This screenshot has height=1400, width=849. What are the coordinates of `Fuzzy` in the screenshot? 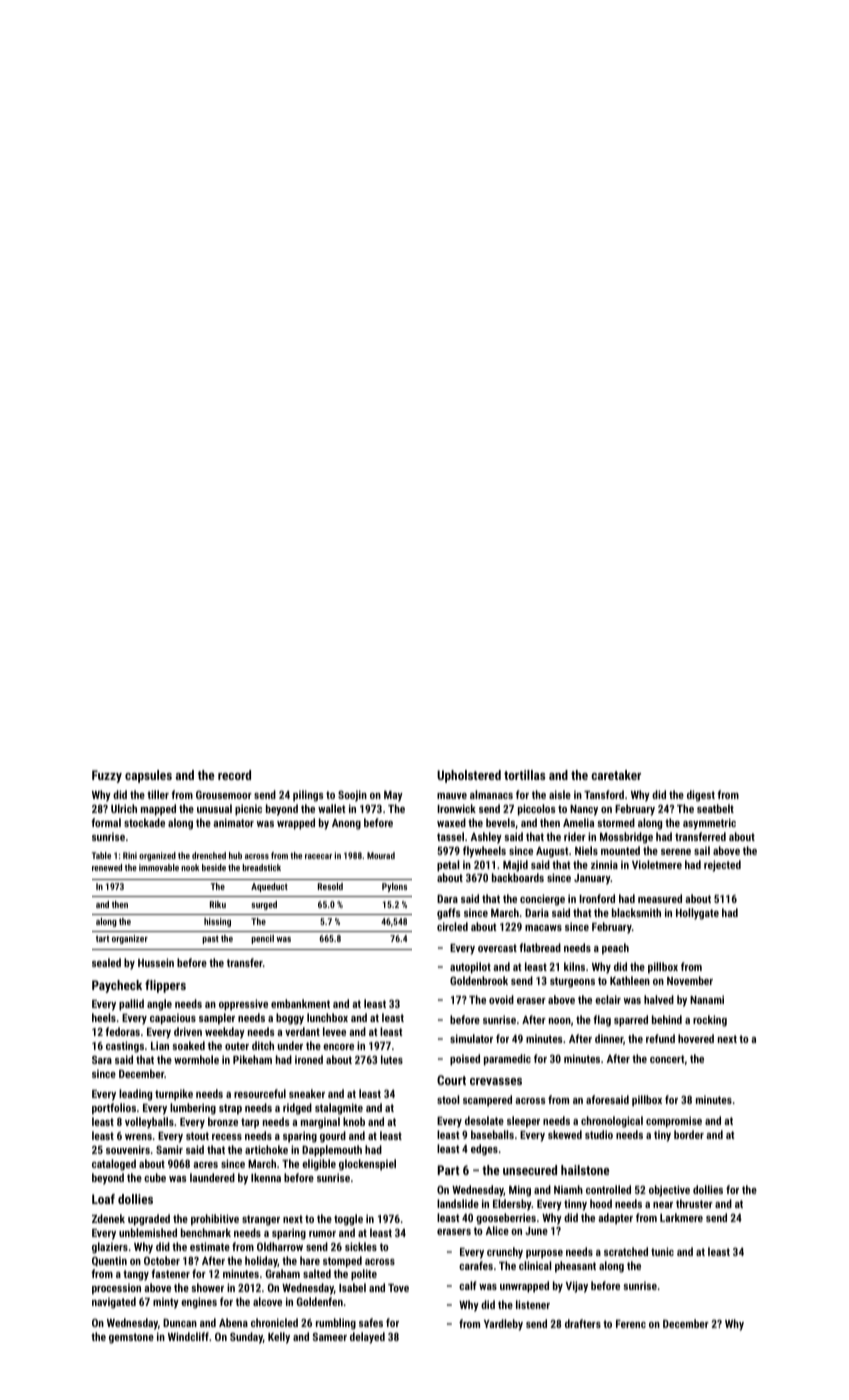 It's located at (107, 776).
